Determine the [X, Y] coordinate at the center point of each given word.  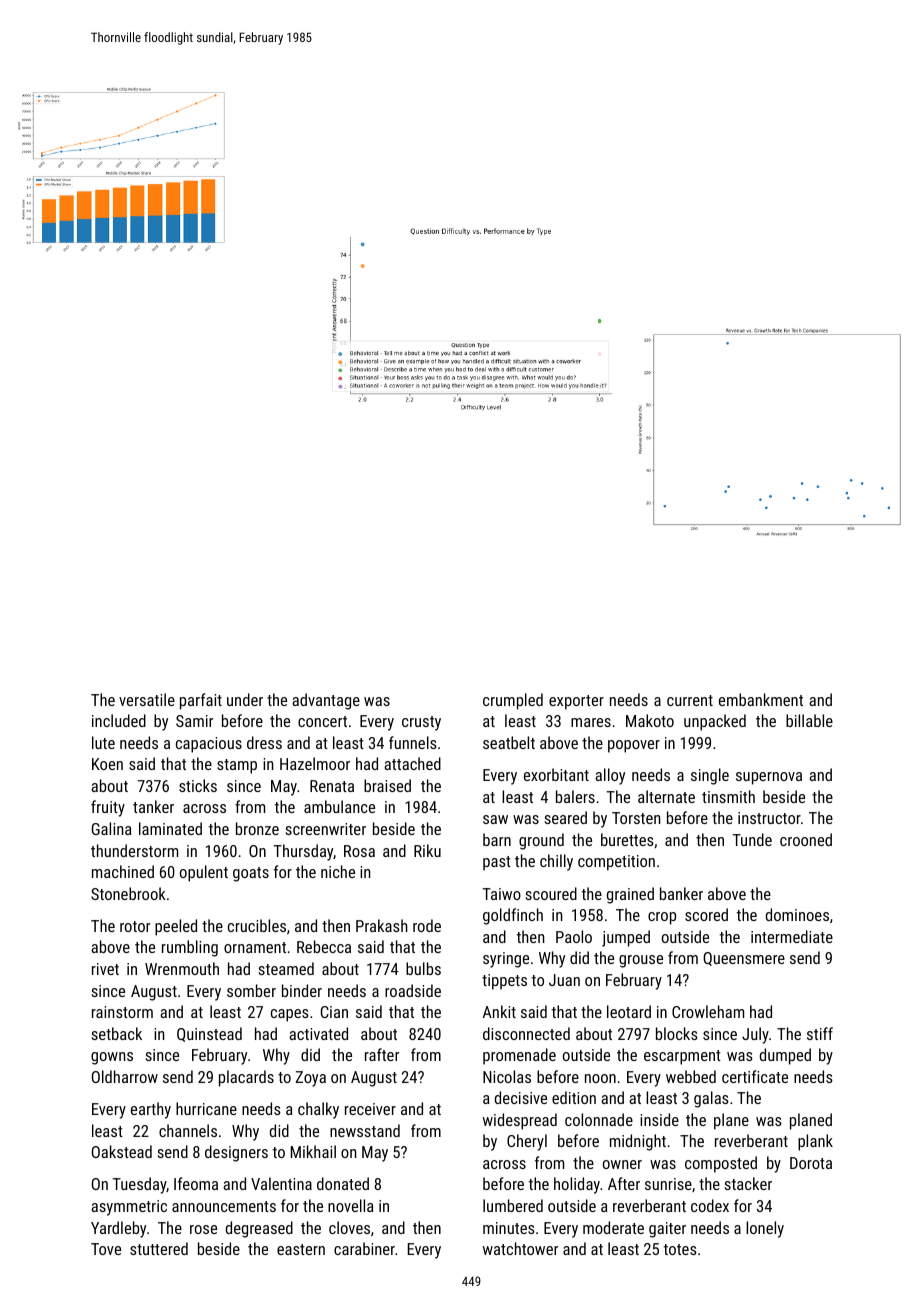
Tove [106, 1249]
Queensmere [744, 959]
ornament [255, 947]
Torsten [636, 818]
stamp [237, 766]
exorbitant [556, 774]
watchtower [520, 1248]
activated [318, 1033]
